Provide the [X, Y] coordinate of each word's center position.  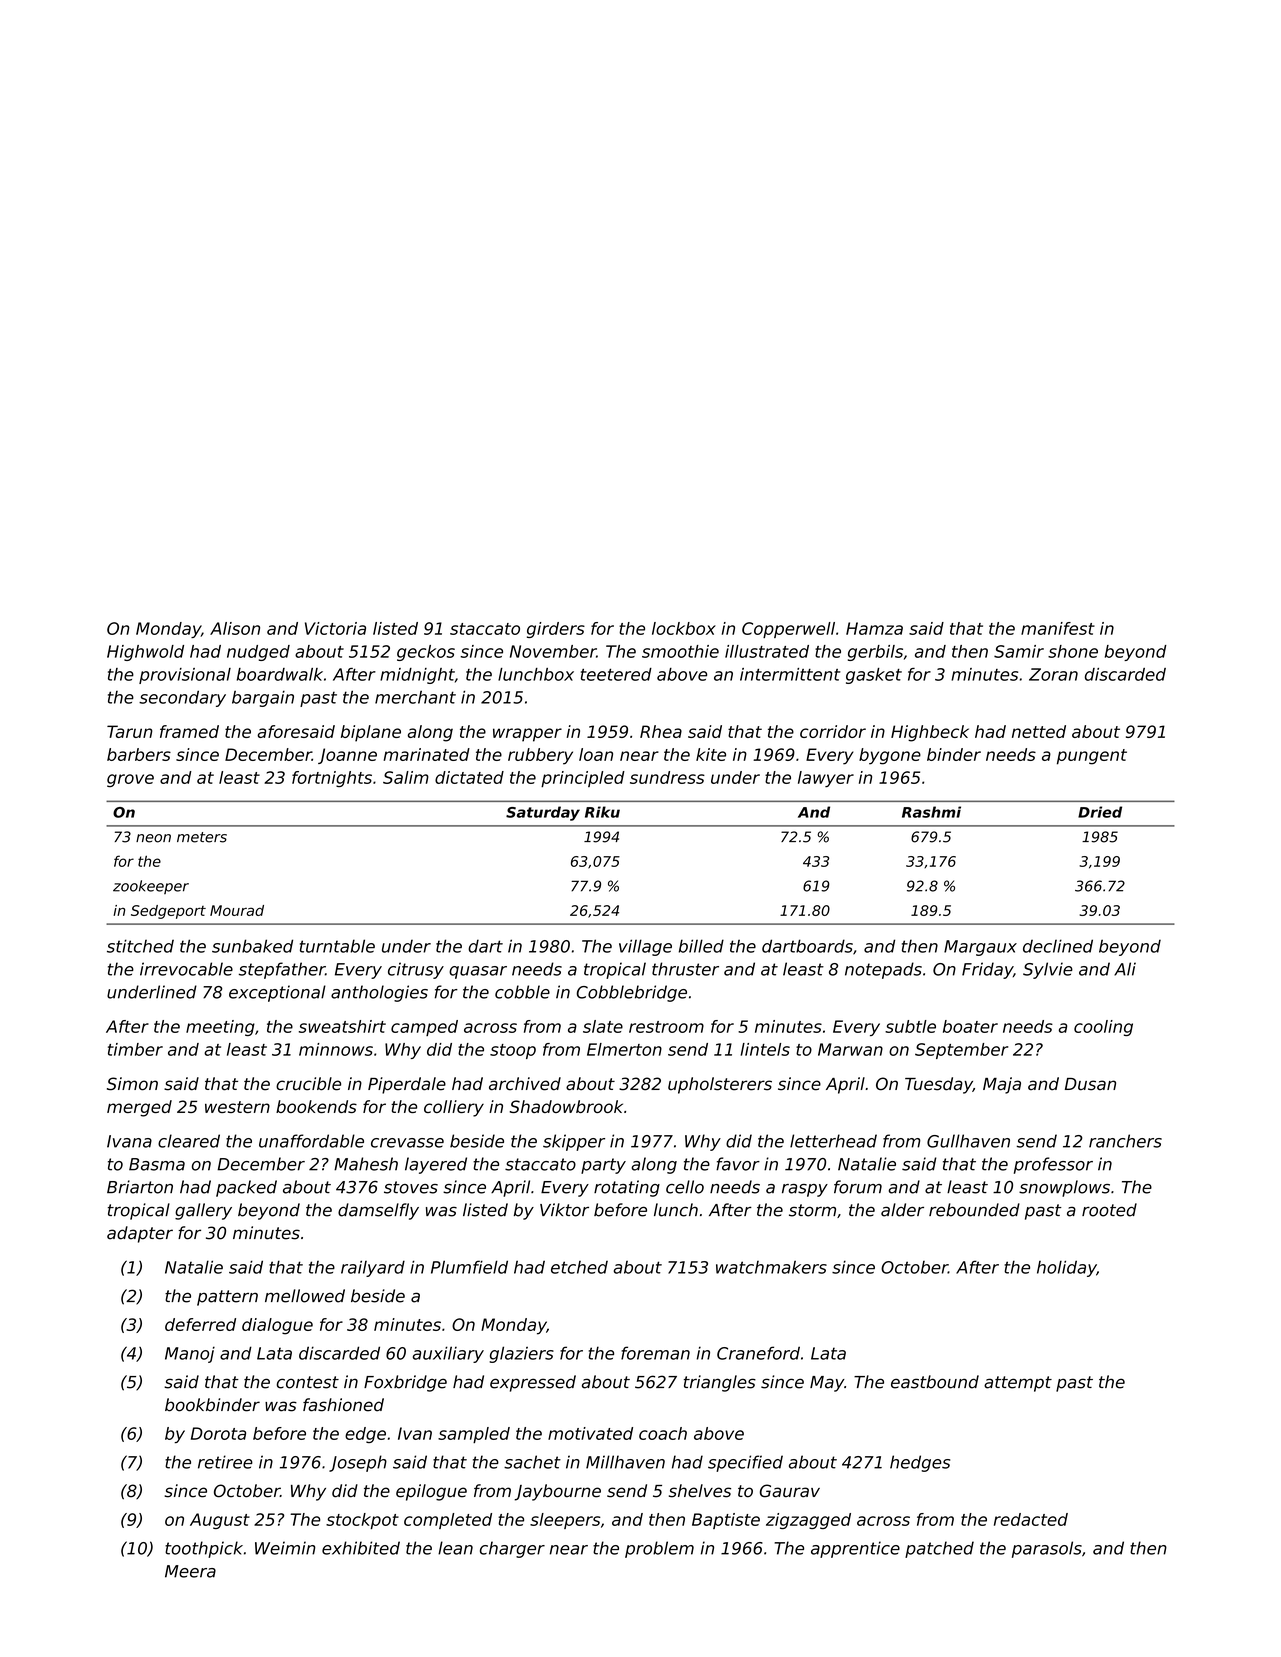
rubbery [540, 756]
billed [701, 946]
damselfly [378, 1211]
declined [1058, 946]
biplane [371, 733]
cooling [1103, 1028]
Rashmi [931, 812]
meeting [220, 1028]
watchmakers [771, 1267]
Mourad [237, 910]
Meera [190, 1571]
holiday [1067, 1268]
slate [603, 1026]
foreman [655, 1353]
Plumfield [469, 1267]
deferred [200, 1324]
